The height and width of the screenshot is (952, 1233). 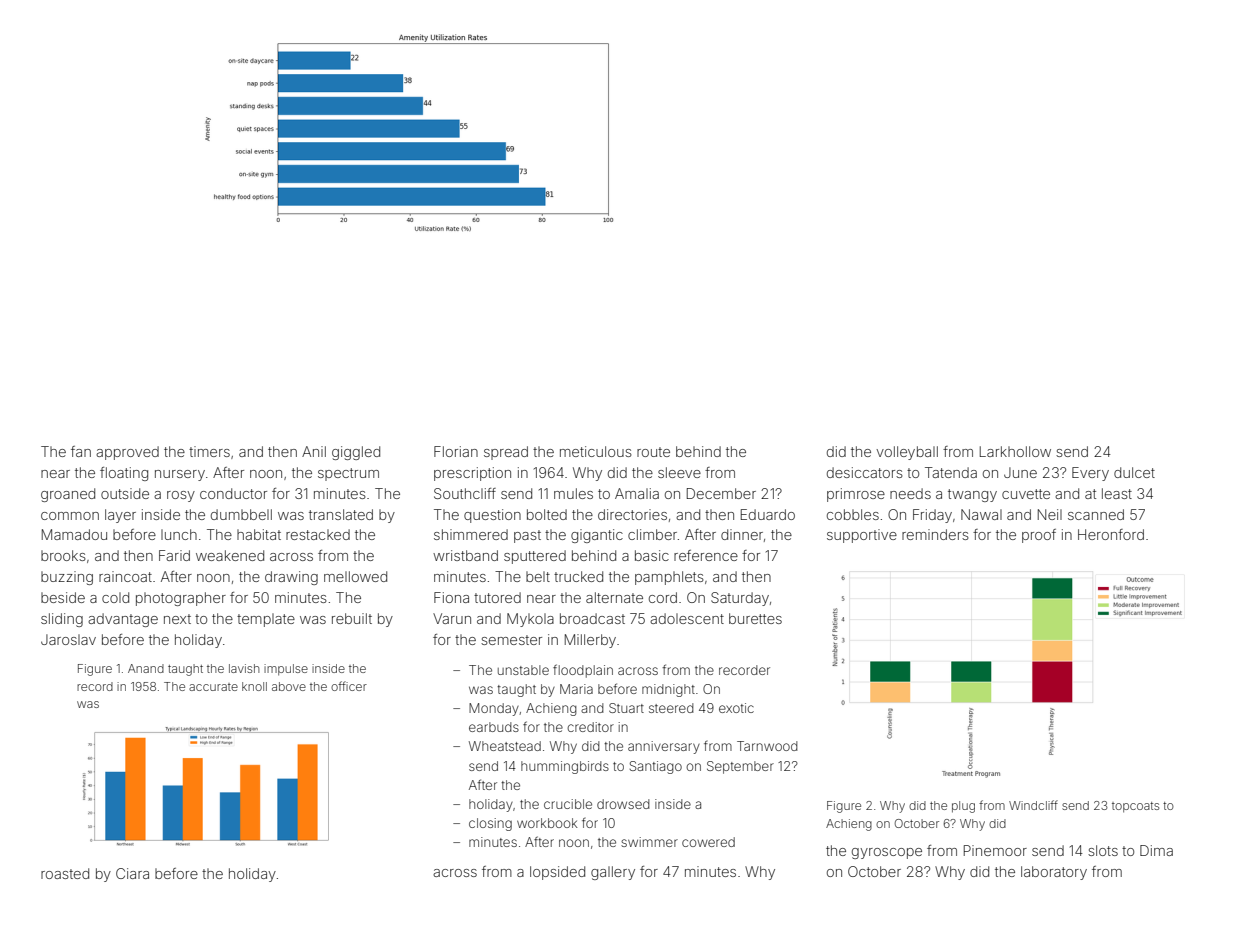 What do you see at coordinates (1135, 807) in the screenshot?
I see `topcoats` at bounding box center [1135, 807].
